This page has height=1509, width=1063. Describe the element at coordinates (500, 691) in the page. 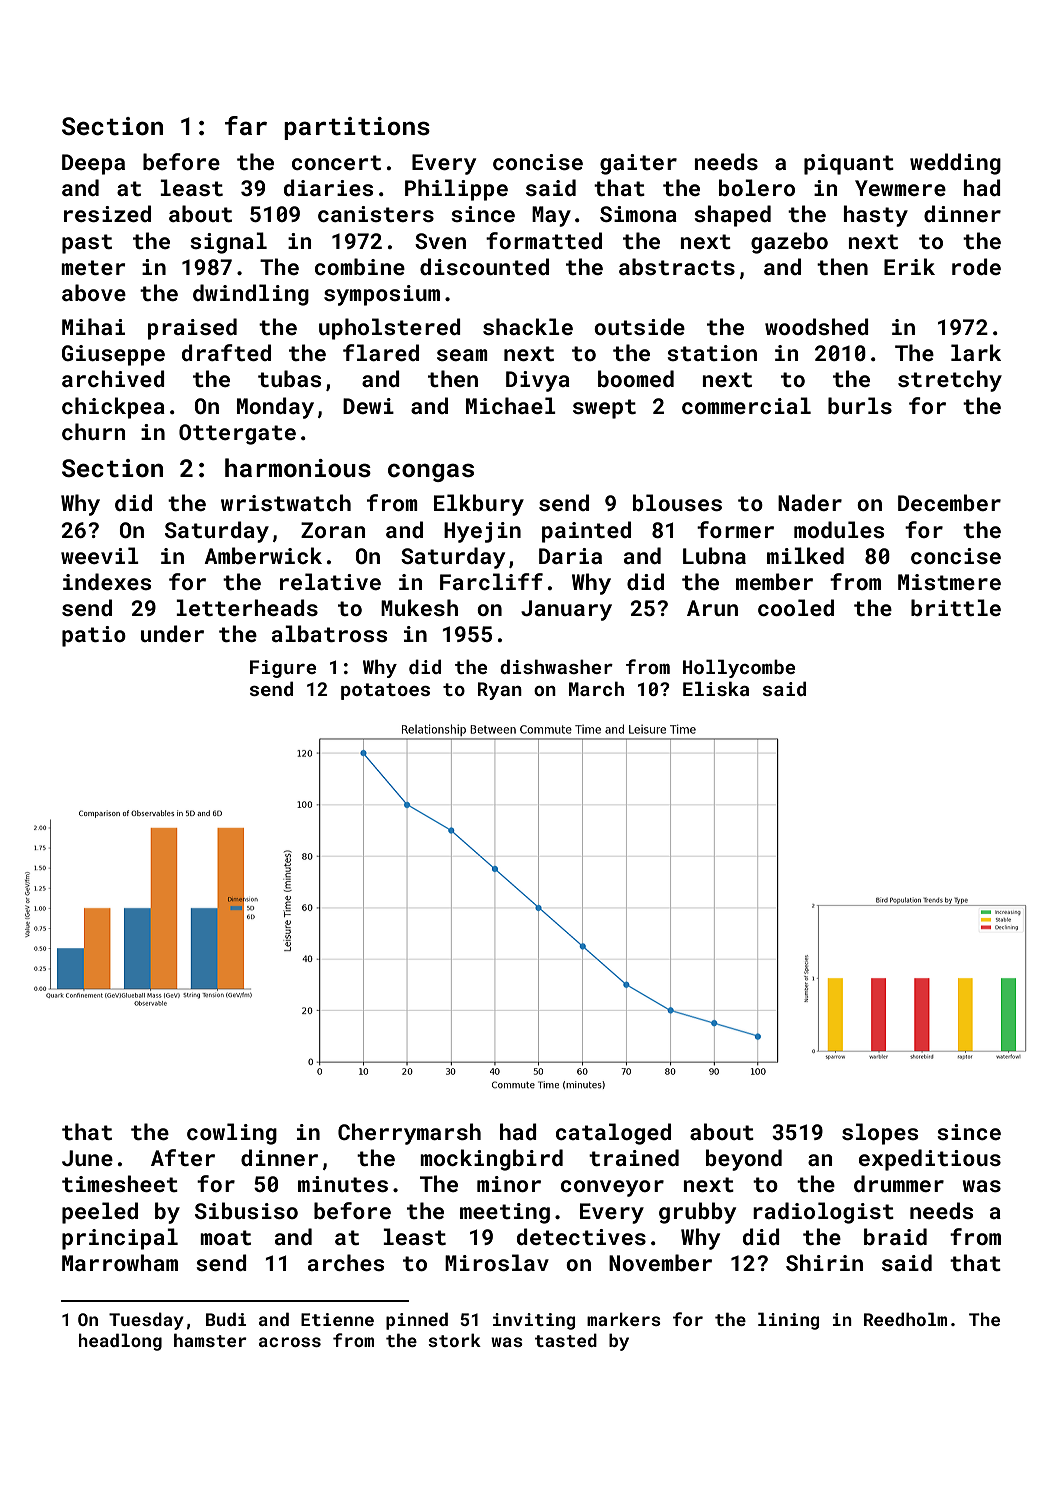

I see `Ryan` at that location.
